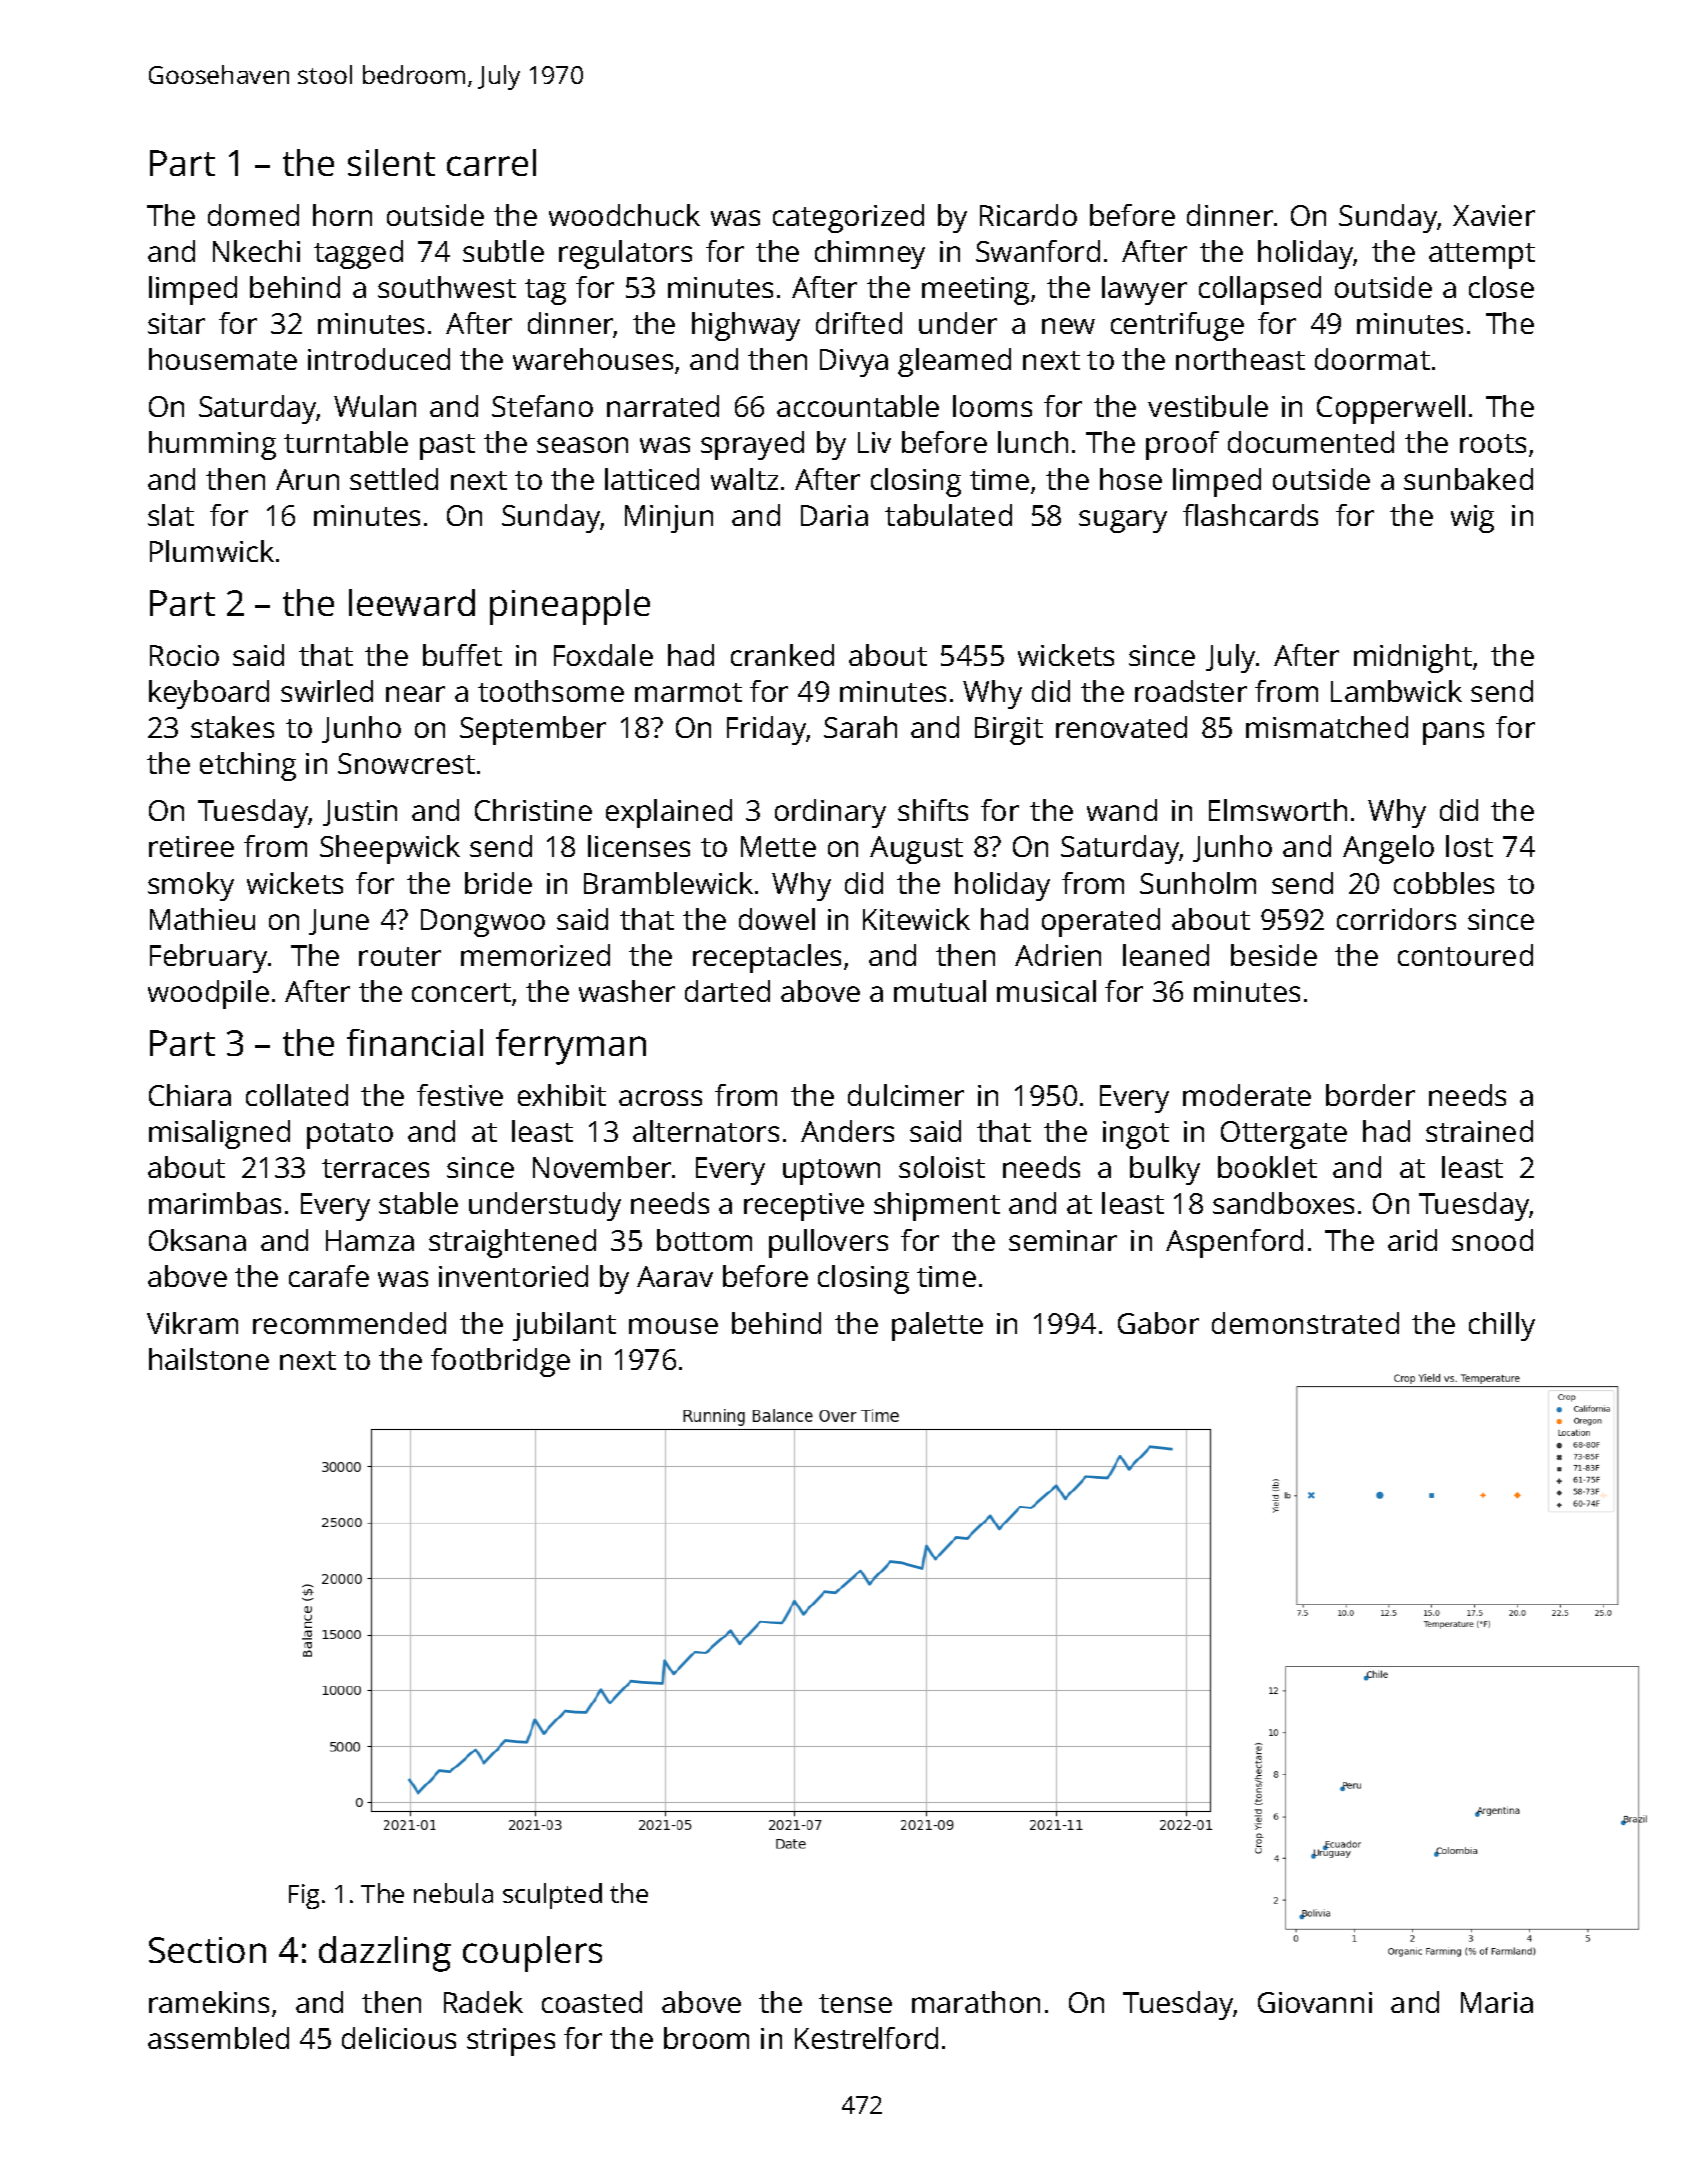  I want to click on Gabor, so click(1158, 1323).
